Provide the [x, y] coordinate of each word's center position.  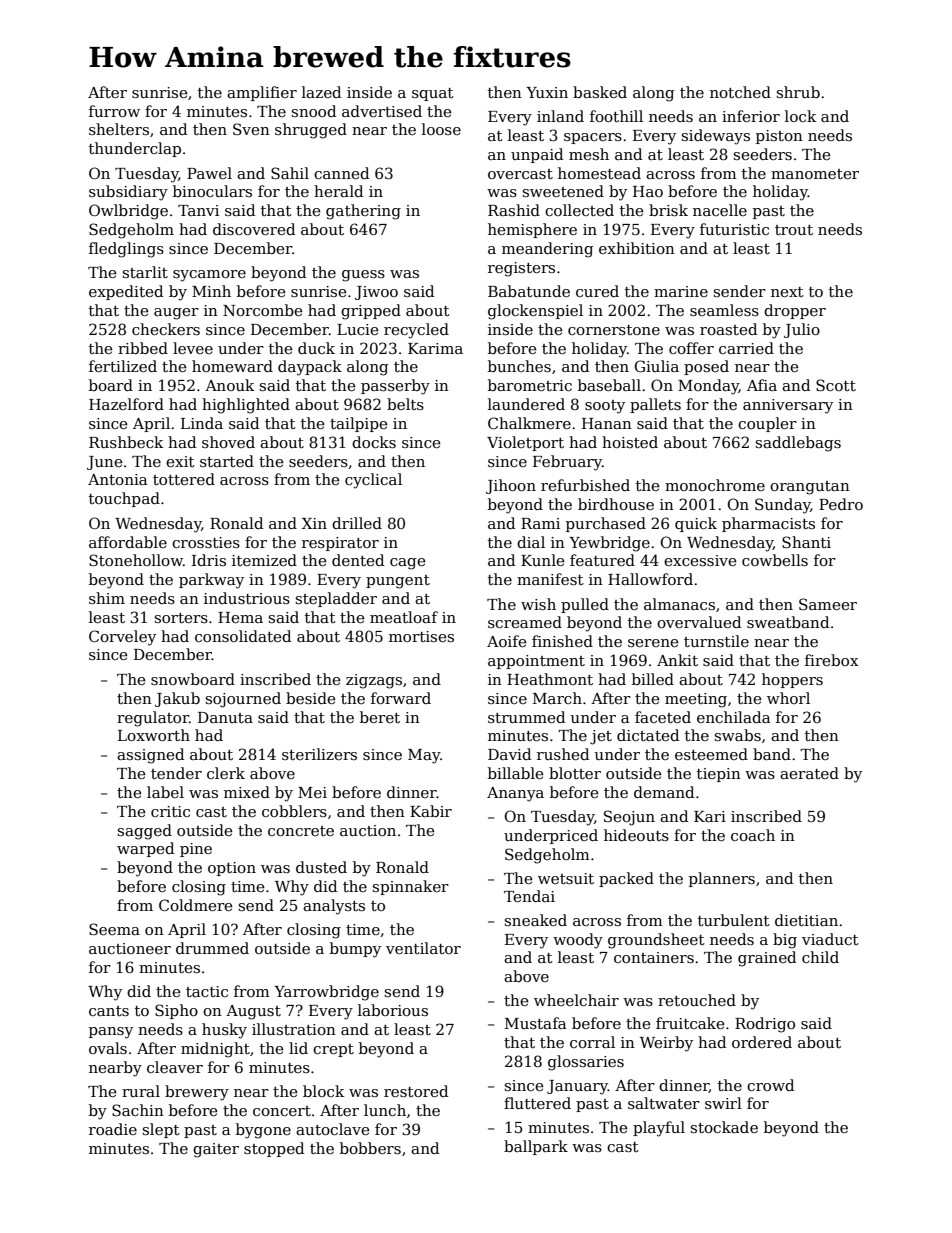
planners [722, 879]
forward [401, 698]
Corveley [122, 638]
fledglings [126, 250]
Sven [251, 129]
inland [560, 116]
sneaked [536, 920]
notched [740, 92]
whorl [788, 698]
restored [416, 1091]
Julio [802, 330]
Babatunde [529, 291]
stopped [274, 1149]
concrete [301, 831]
